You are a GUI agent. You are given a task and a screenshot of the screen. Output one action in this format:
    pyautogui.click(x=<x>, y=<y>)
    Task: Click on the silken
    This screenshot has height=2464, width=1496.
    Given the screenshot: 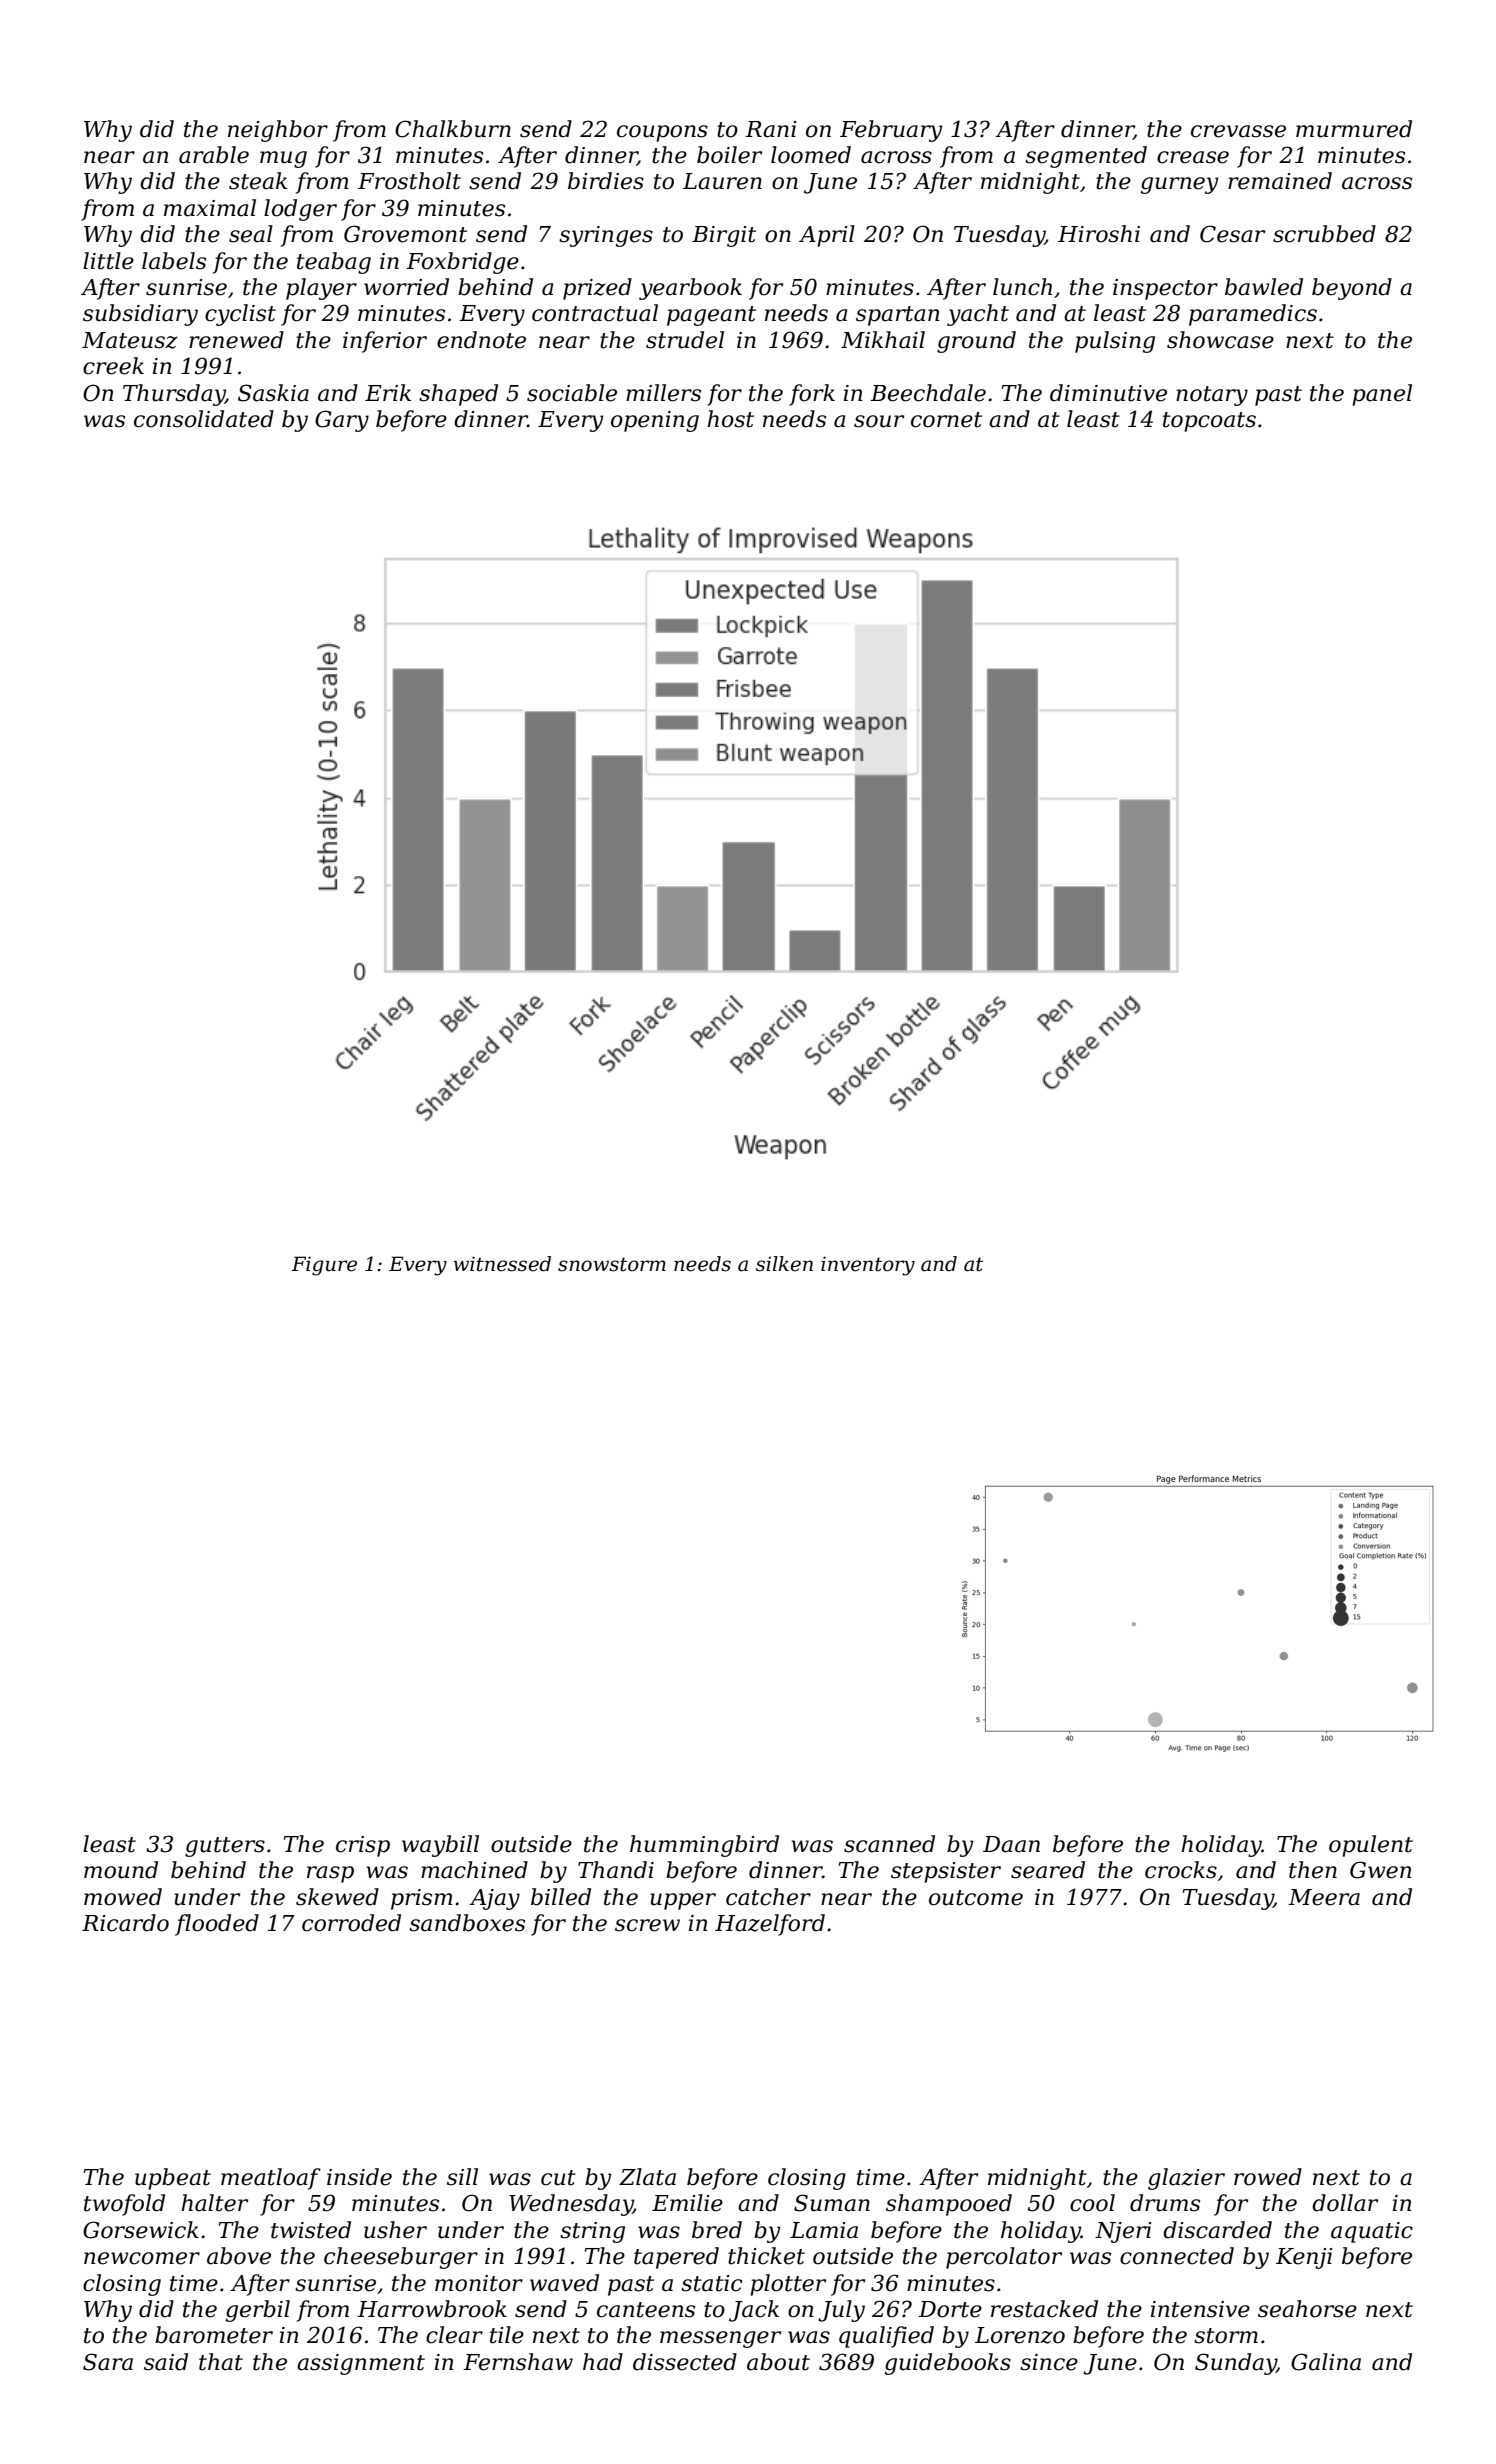 What is the action you would take?
    pyautogui.click(x=784, y=1264)
